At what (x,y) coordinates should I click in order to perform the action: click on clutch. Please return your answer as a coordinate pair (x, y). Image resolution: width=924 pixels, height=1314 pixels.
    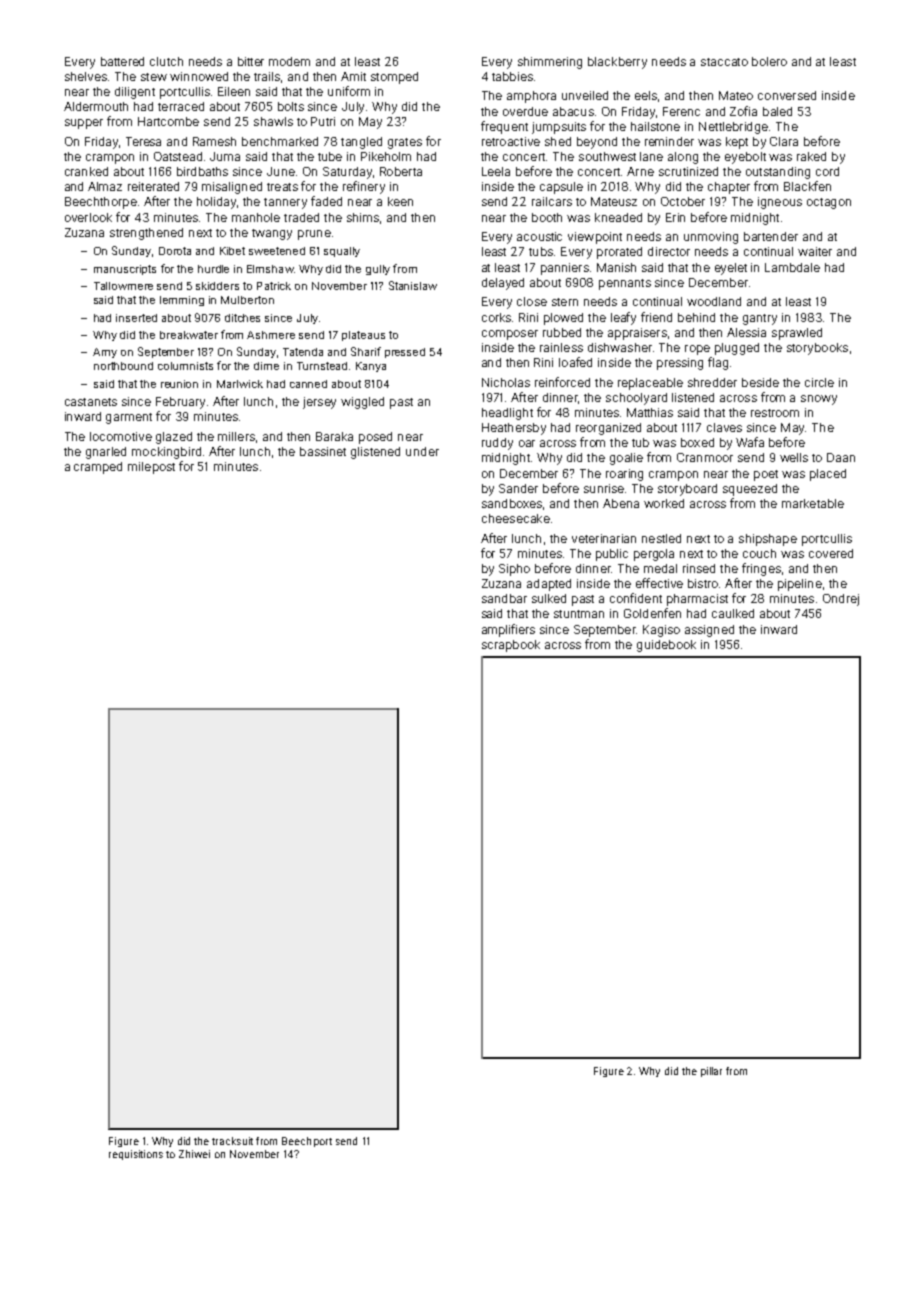
    Looking at the image, I should click on (166, 61).
